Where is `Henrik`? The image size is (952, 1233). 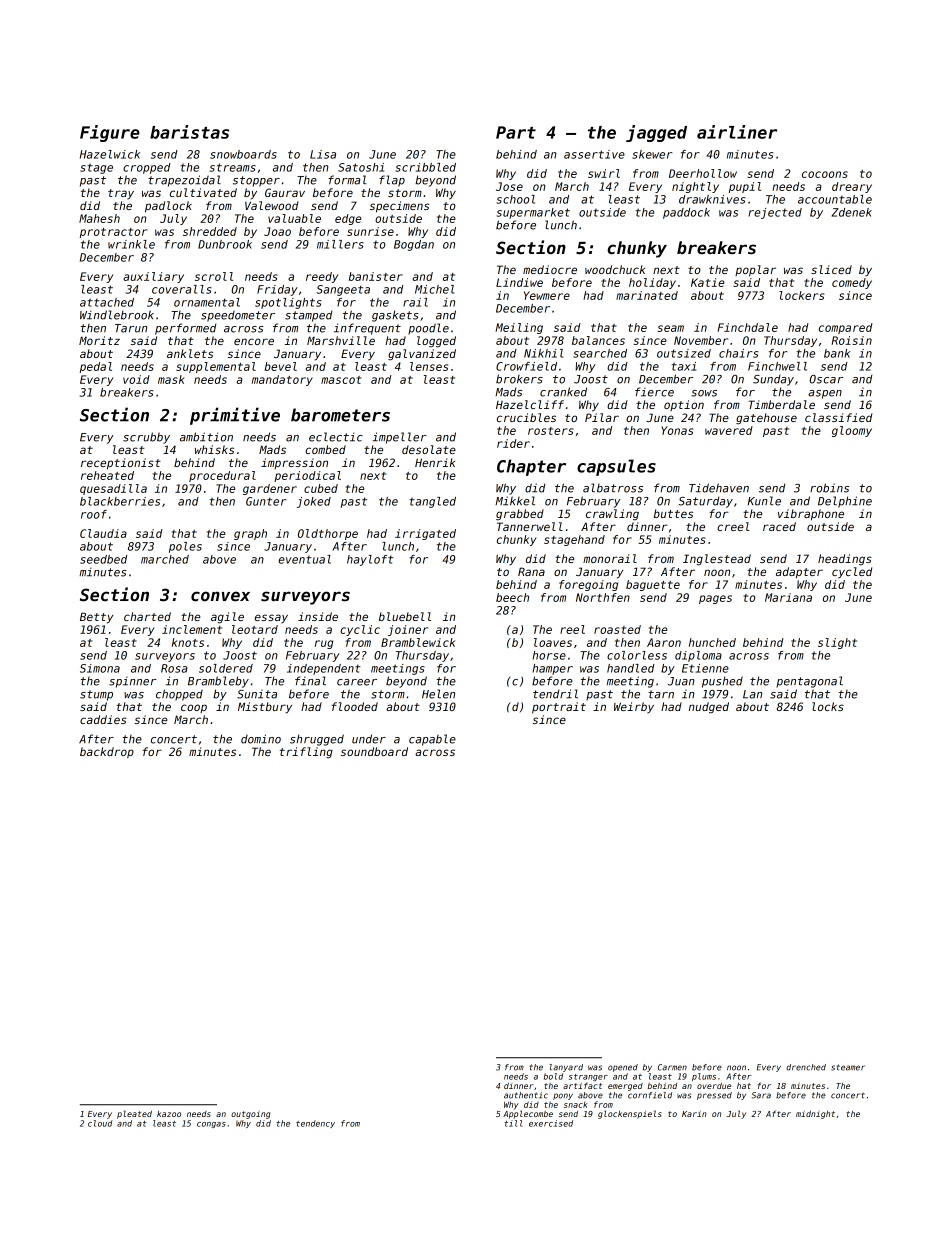 Henrik is located at coordinates (435, 462).
